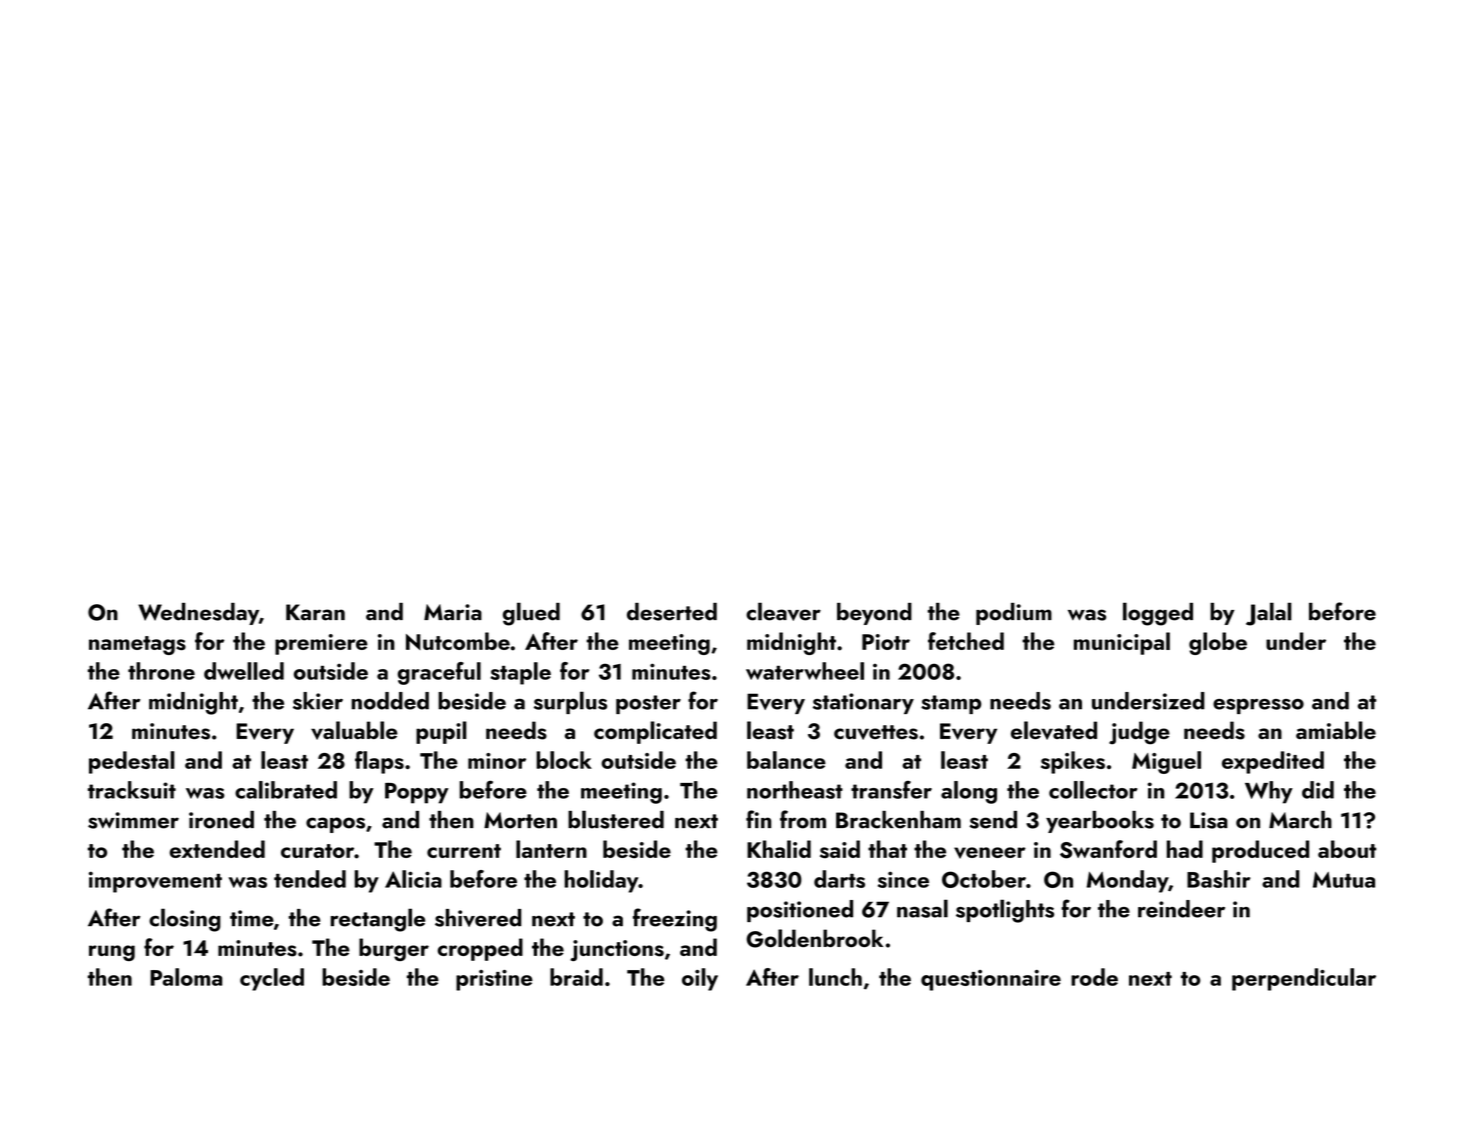  Describe the element at coordinates (335, 825) in the image. I see `capos` at that location.
